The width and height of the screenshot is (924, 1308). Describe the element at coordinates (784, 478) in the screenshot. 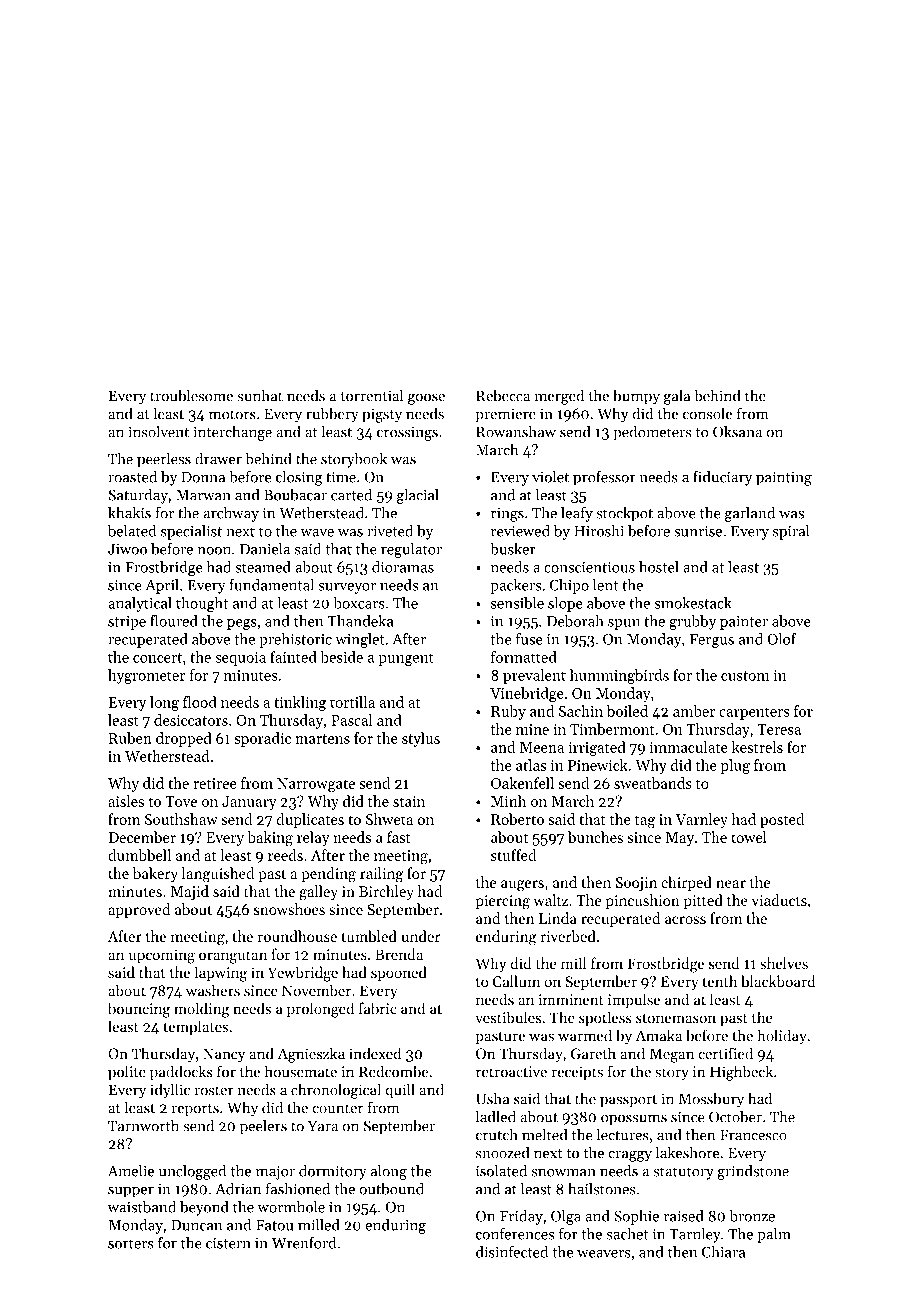

I see `painting` at that location.
